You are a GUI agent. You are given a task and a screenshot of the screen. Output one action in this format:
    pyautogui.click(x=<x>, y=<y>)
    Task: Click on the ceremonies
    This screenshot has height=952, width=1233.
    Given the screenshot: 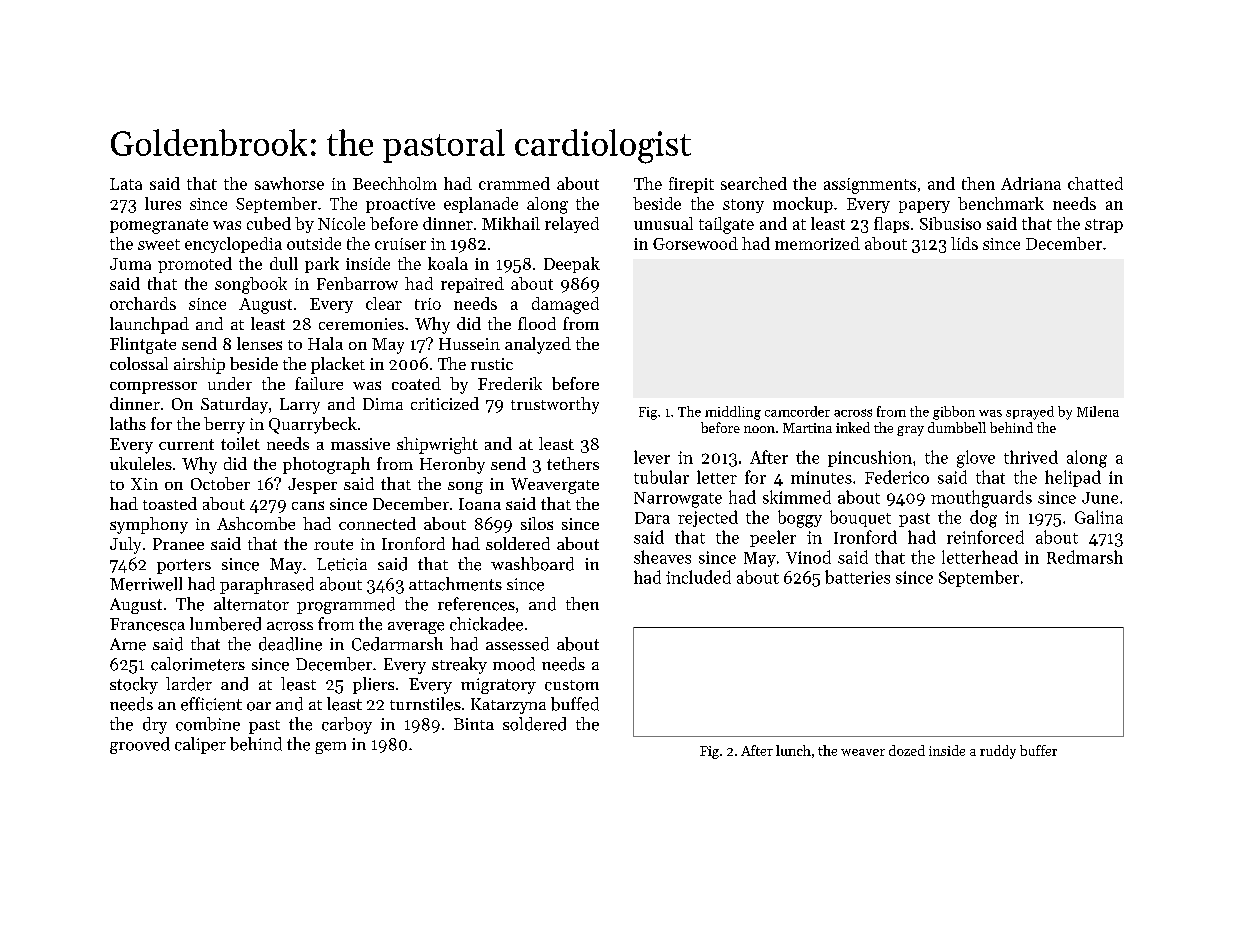 What is the action you would take?
    pyautogui.click(x=361, y=324)
